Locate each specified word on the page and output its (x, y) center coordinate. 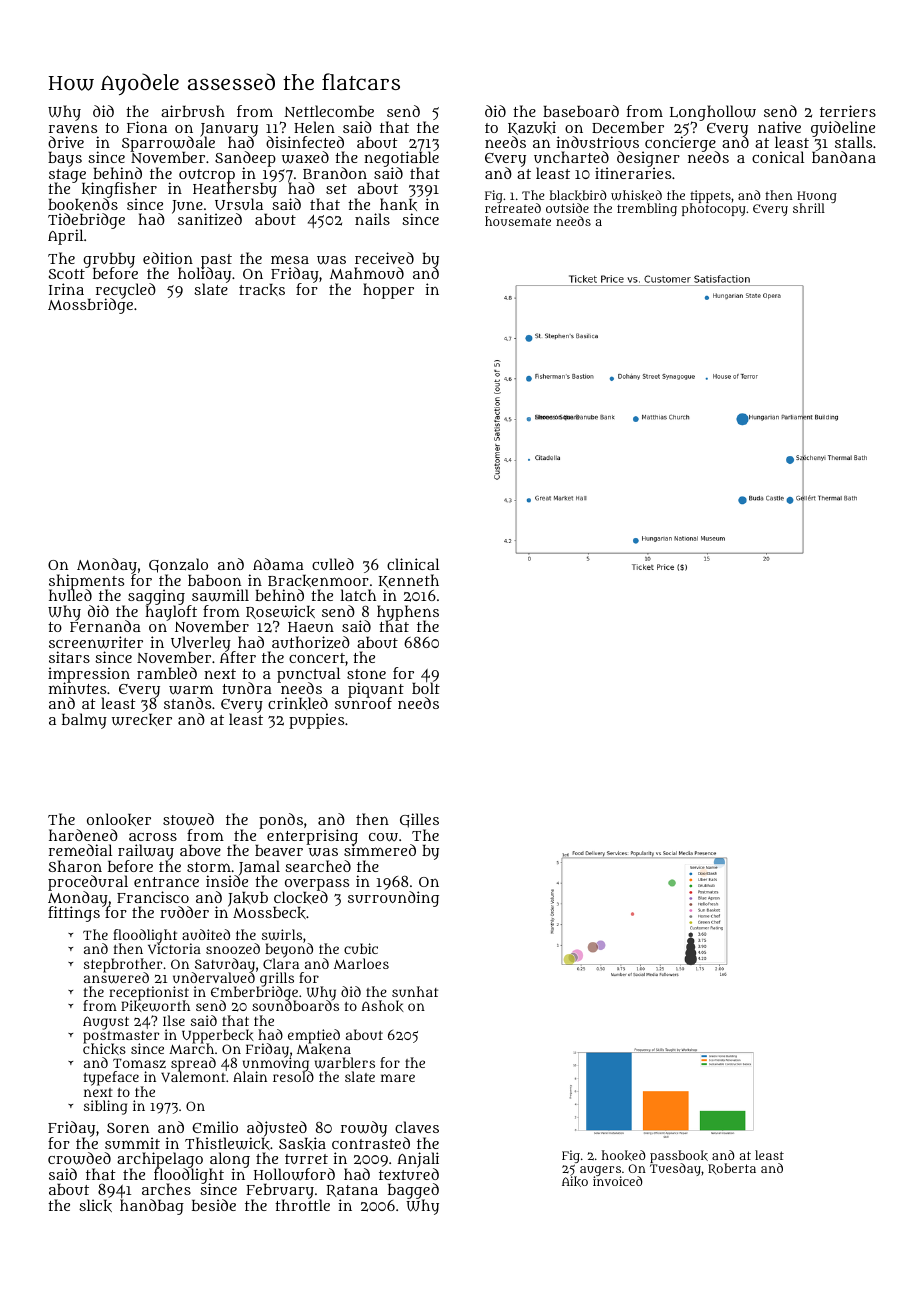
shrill (809, 208)
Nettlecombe (329, 111)
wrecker (142, 720)
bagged (413, 1191)
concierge (680, 144)
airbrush (193, 111)
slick (95, 1205)
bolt (426, 688)
